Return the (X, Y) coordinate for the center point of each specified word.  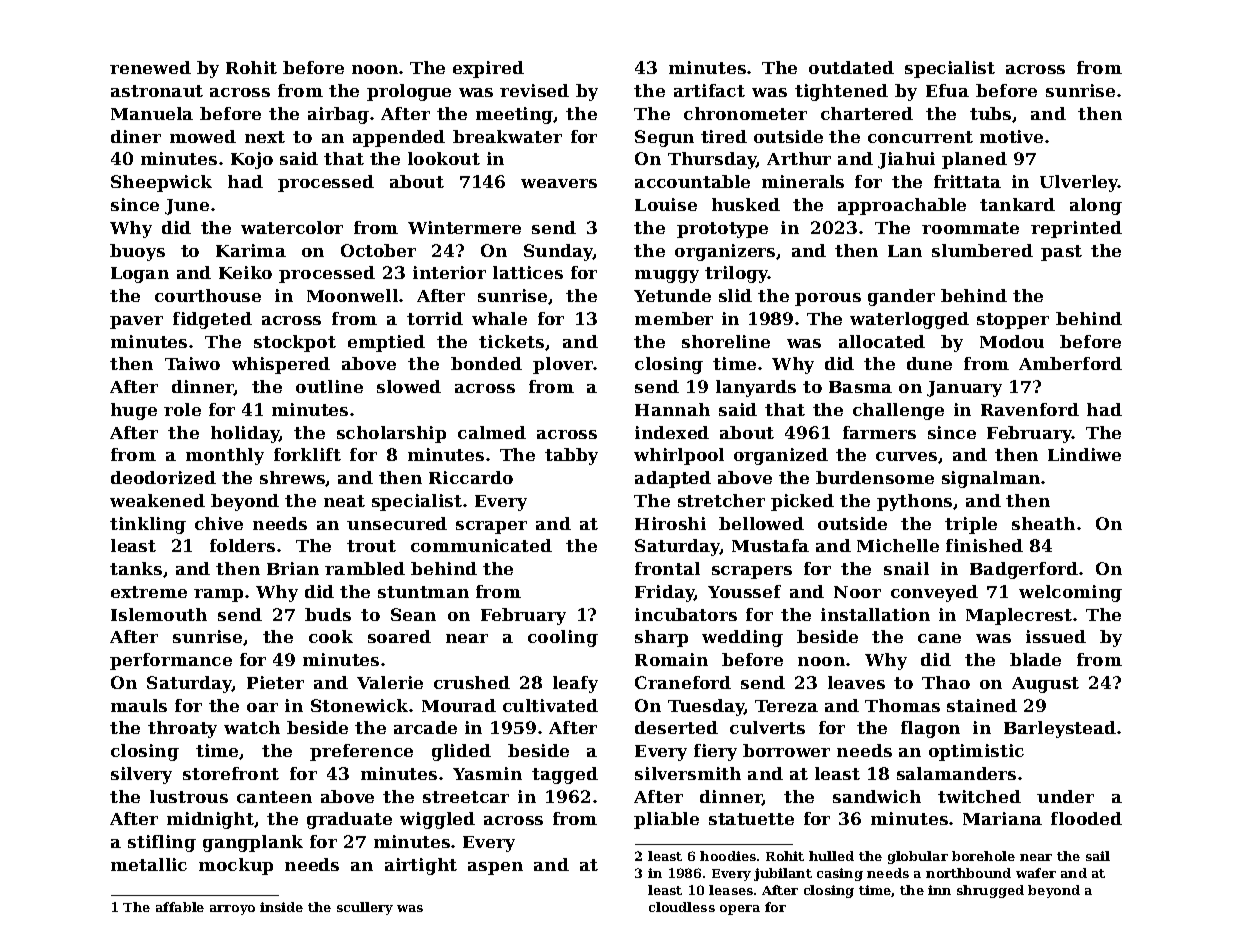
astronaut (157, 91)
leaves (856, 682)
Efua (947, 90)
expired (488, 69)
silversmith (688, 773)
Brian (293, 568)
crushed (472, 682)
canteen (274, 797)
